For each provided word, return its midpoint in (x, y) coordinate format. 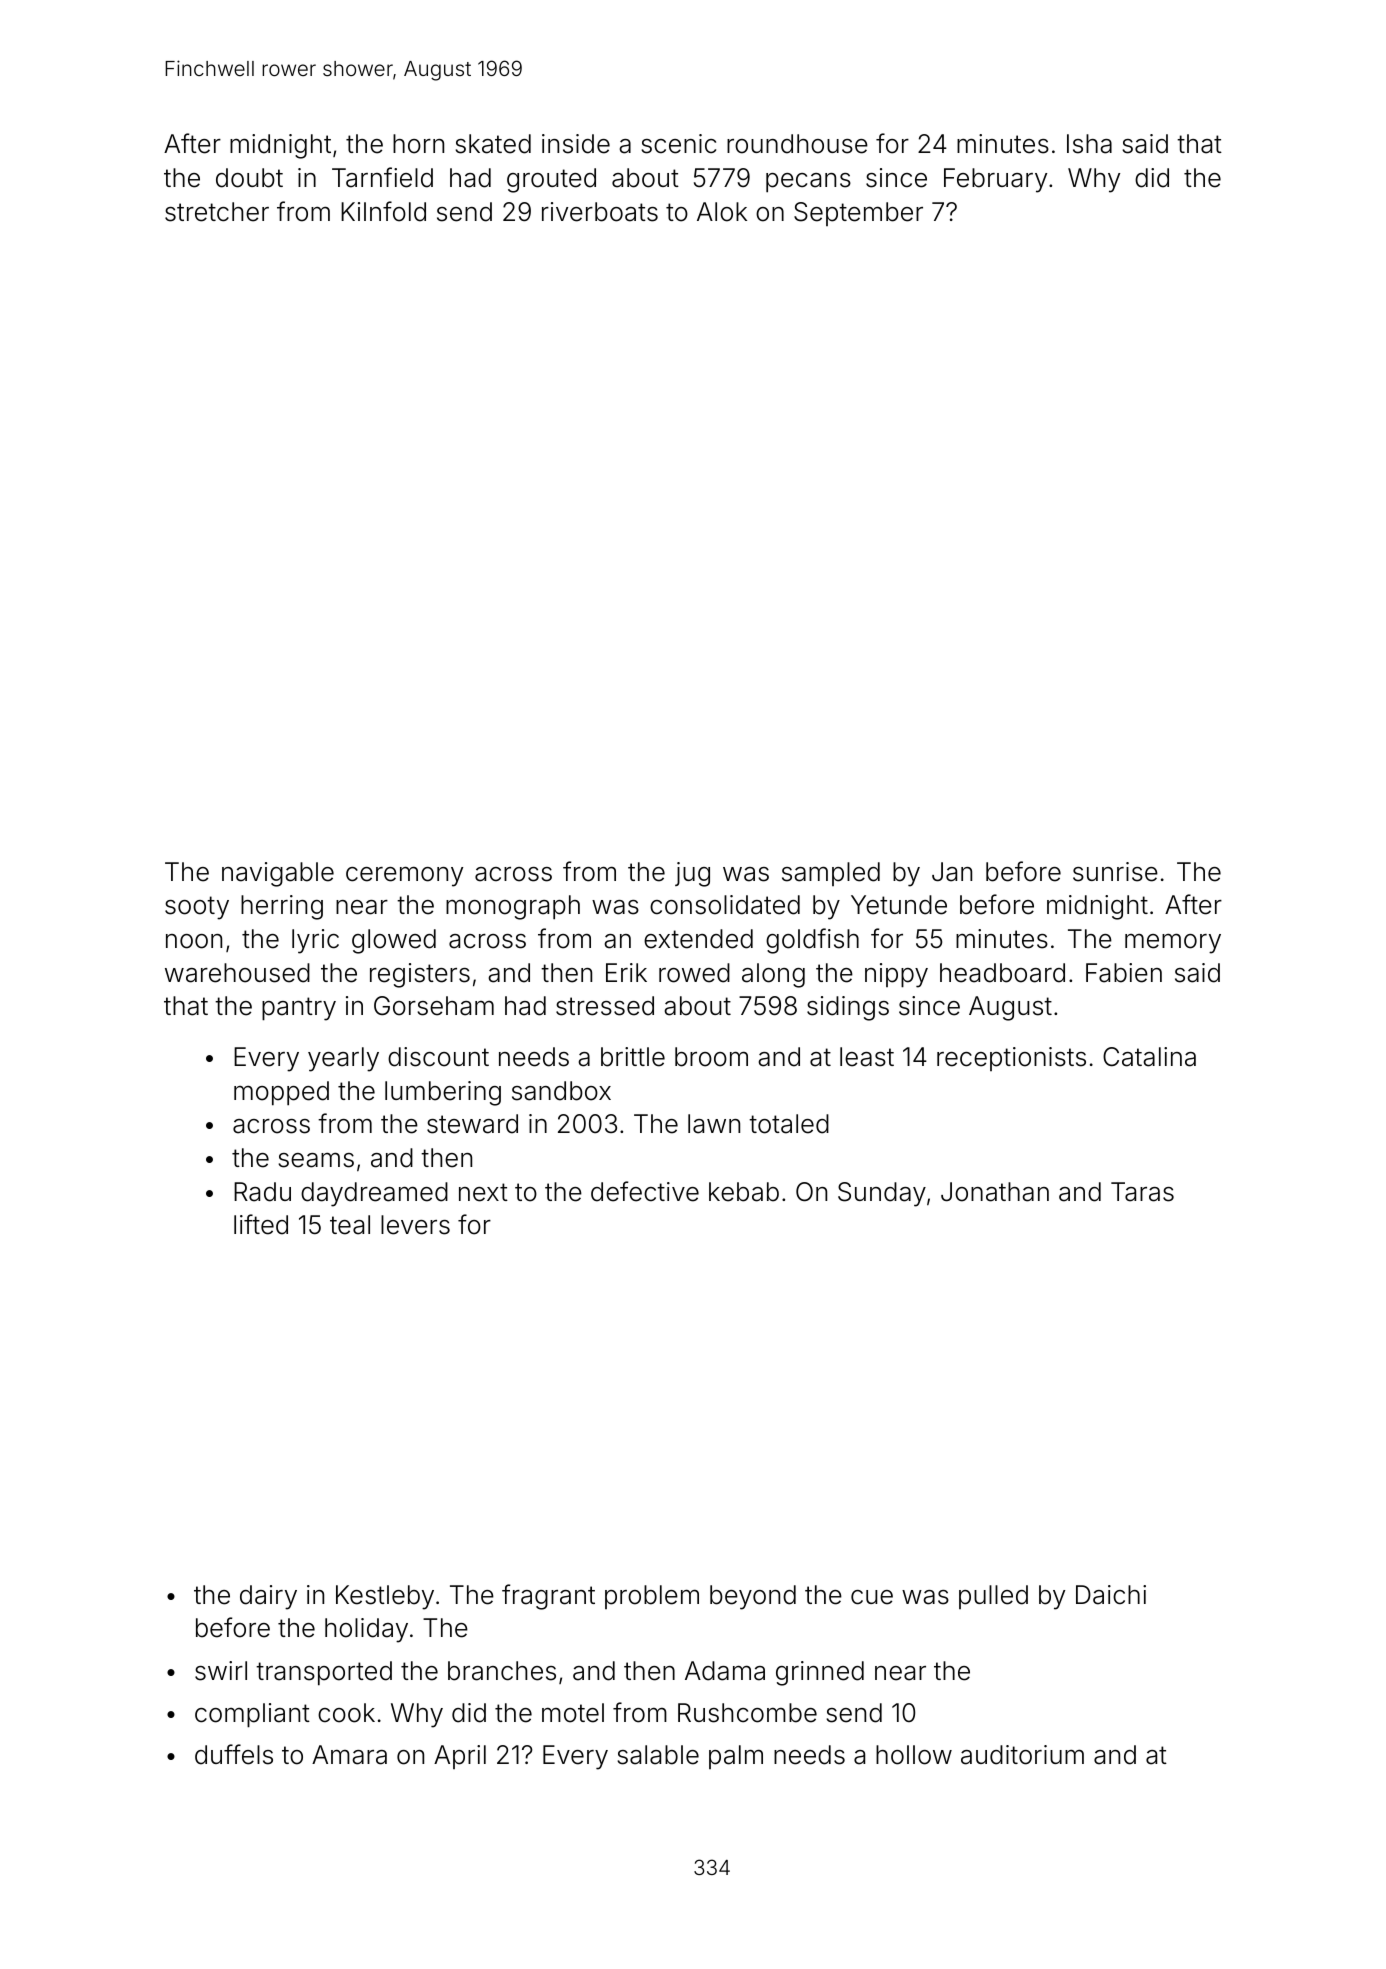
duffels (234, 1754)
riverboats (600, 212)
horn (418, 144)
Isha (1089, 144)
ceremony (404, 876)
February (995, 180)
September (858, 214)
